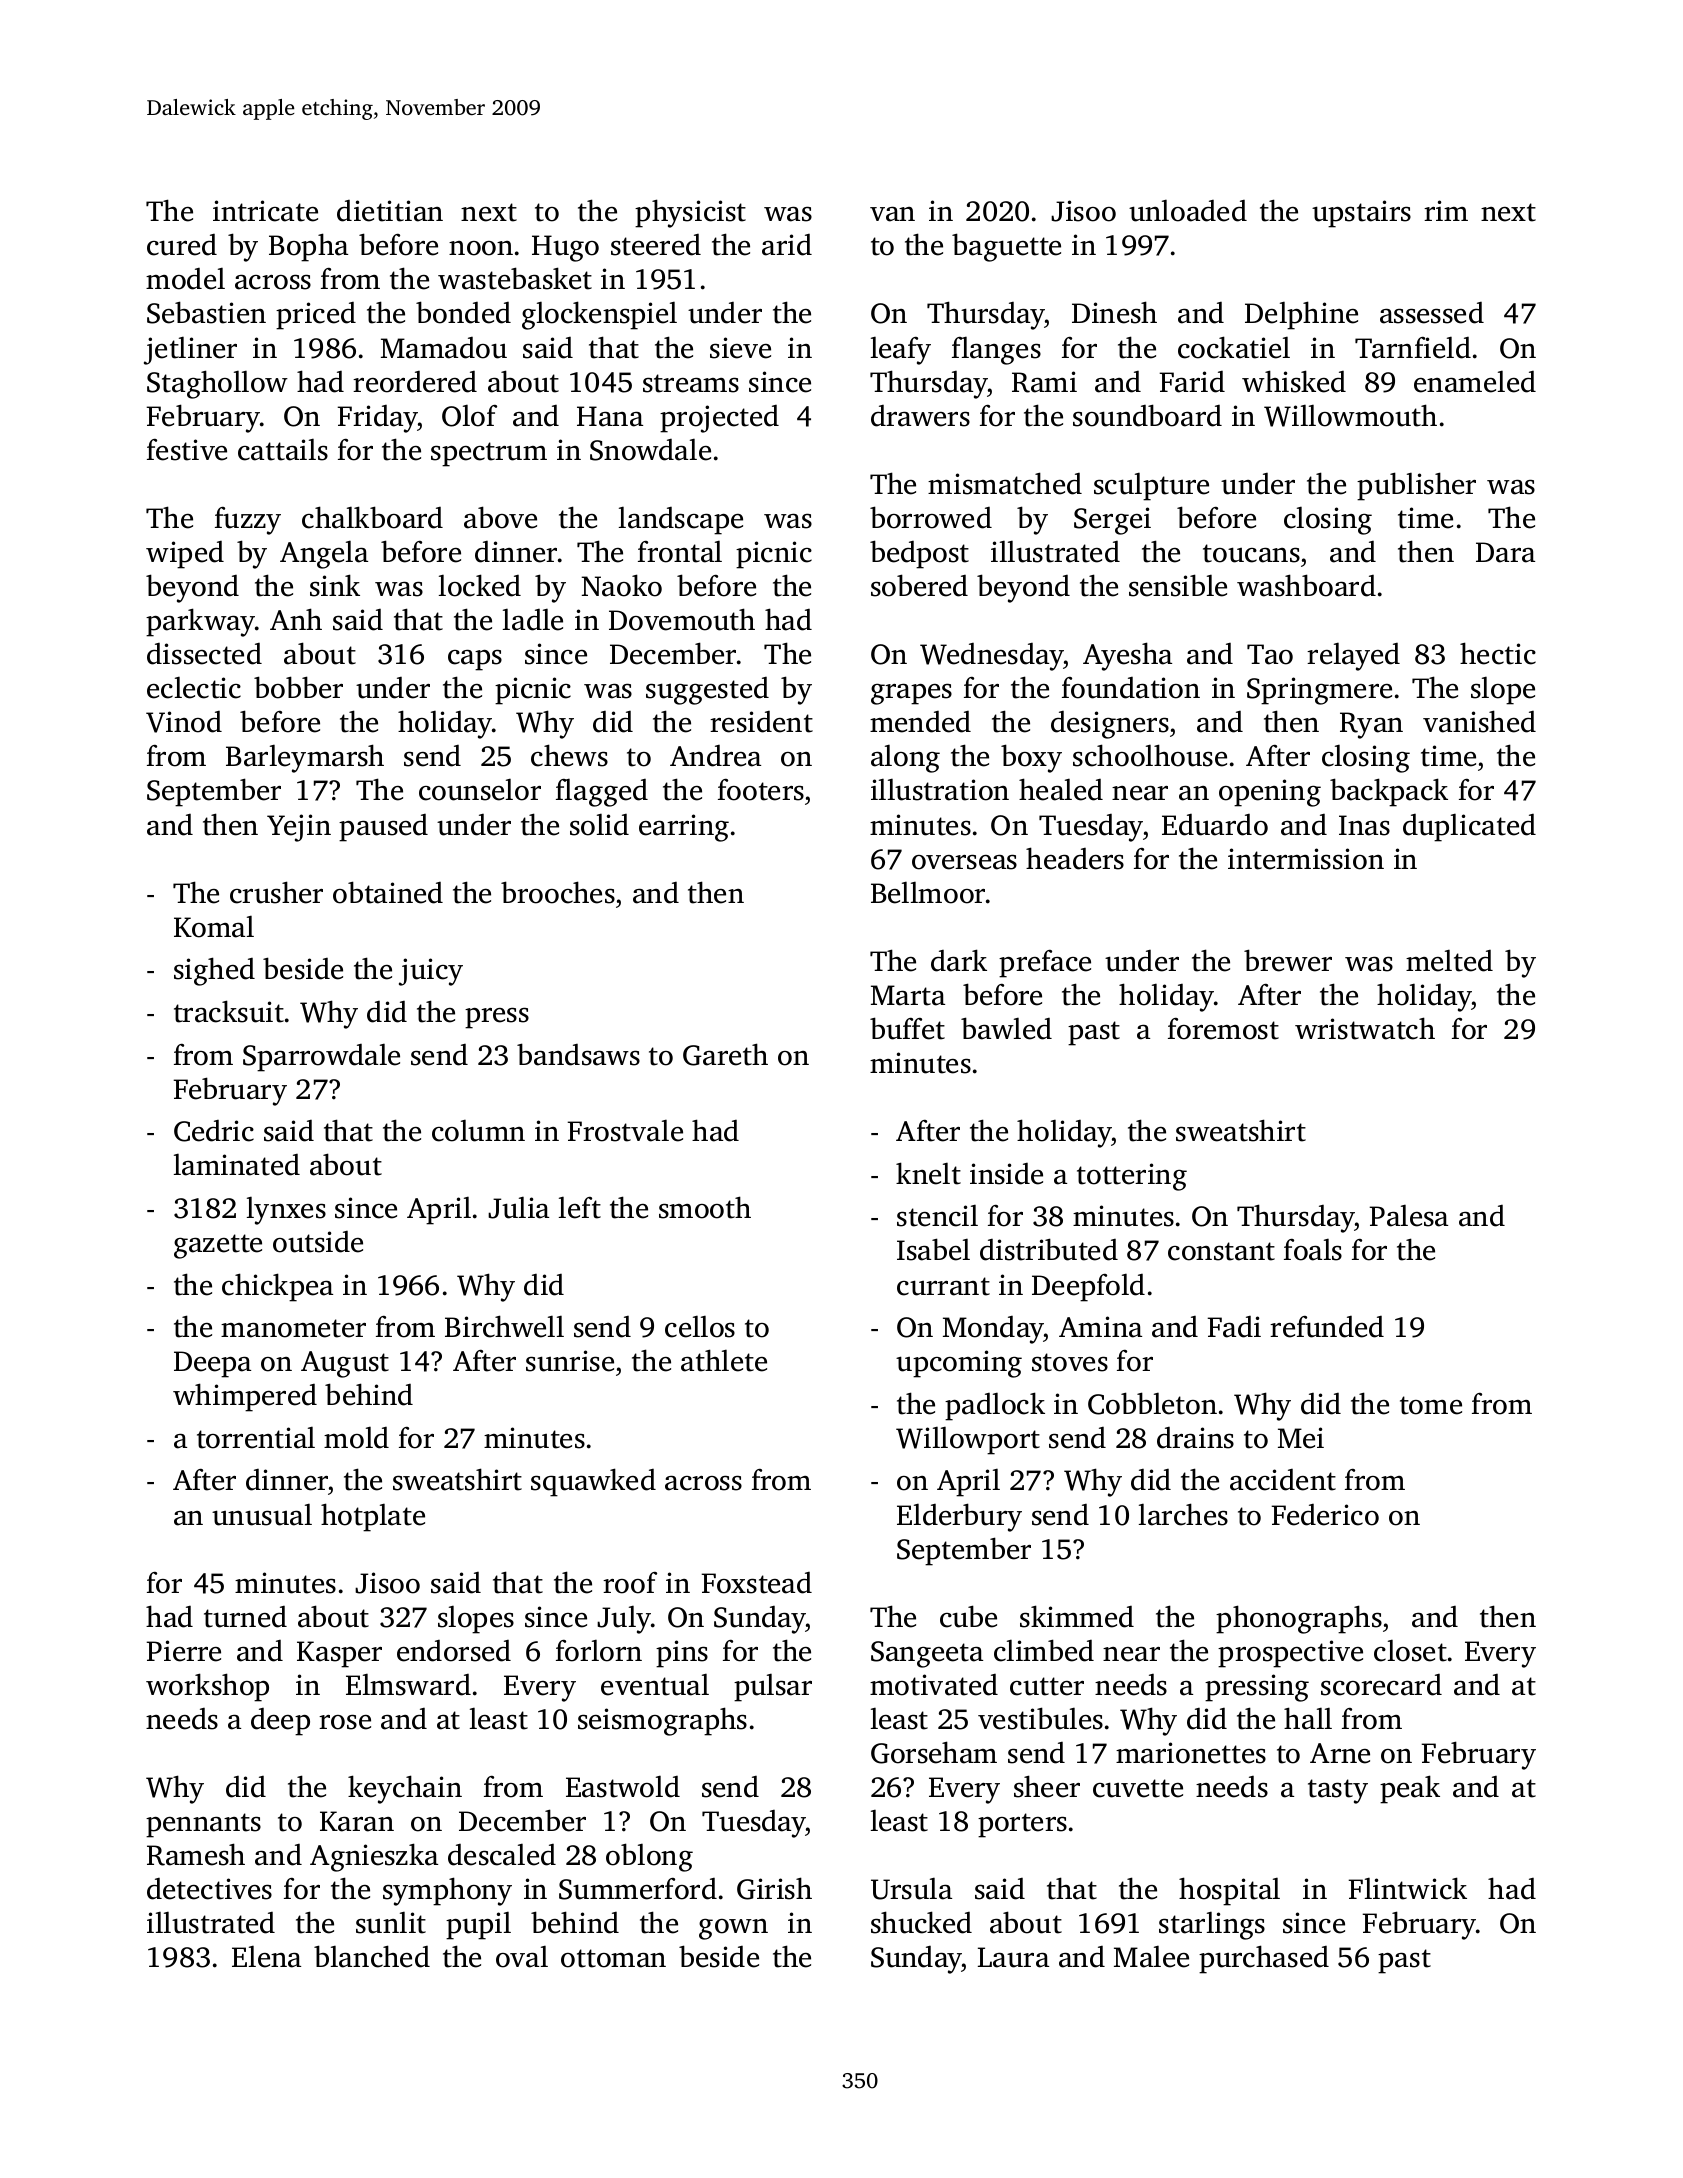 The height and width of the screenshot is (2178, 1683). What do you see at coordinates (1449, 960) in the screenshot?
I see `melted` at bounding box center [1449, 960].
